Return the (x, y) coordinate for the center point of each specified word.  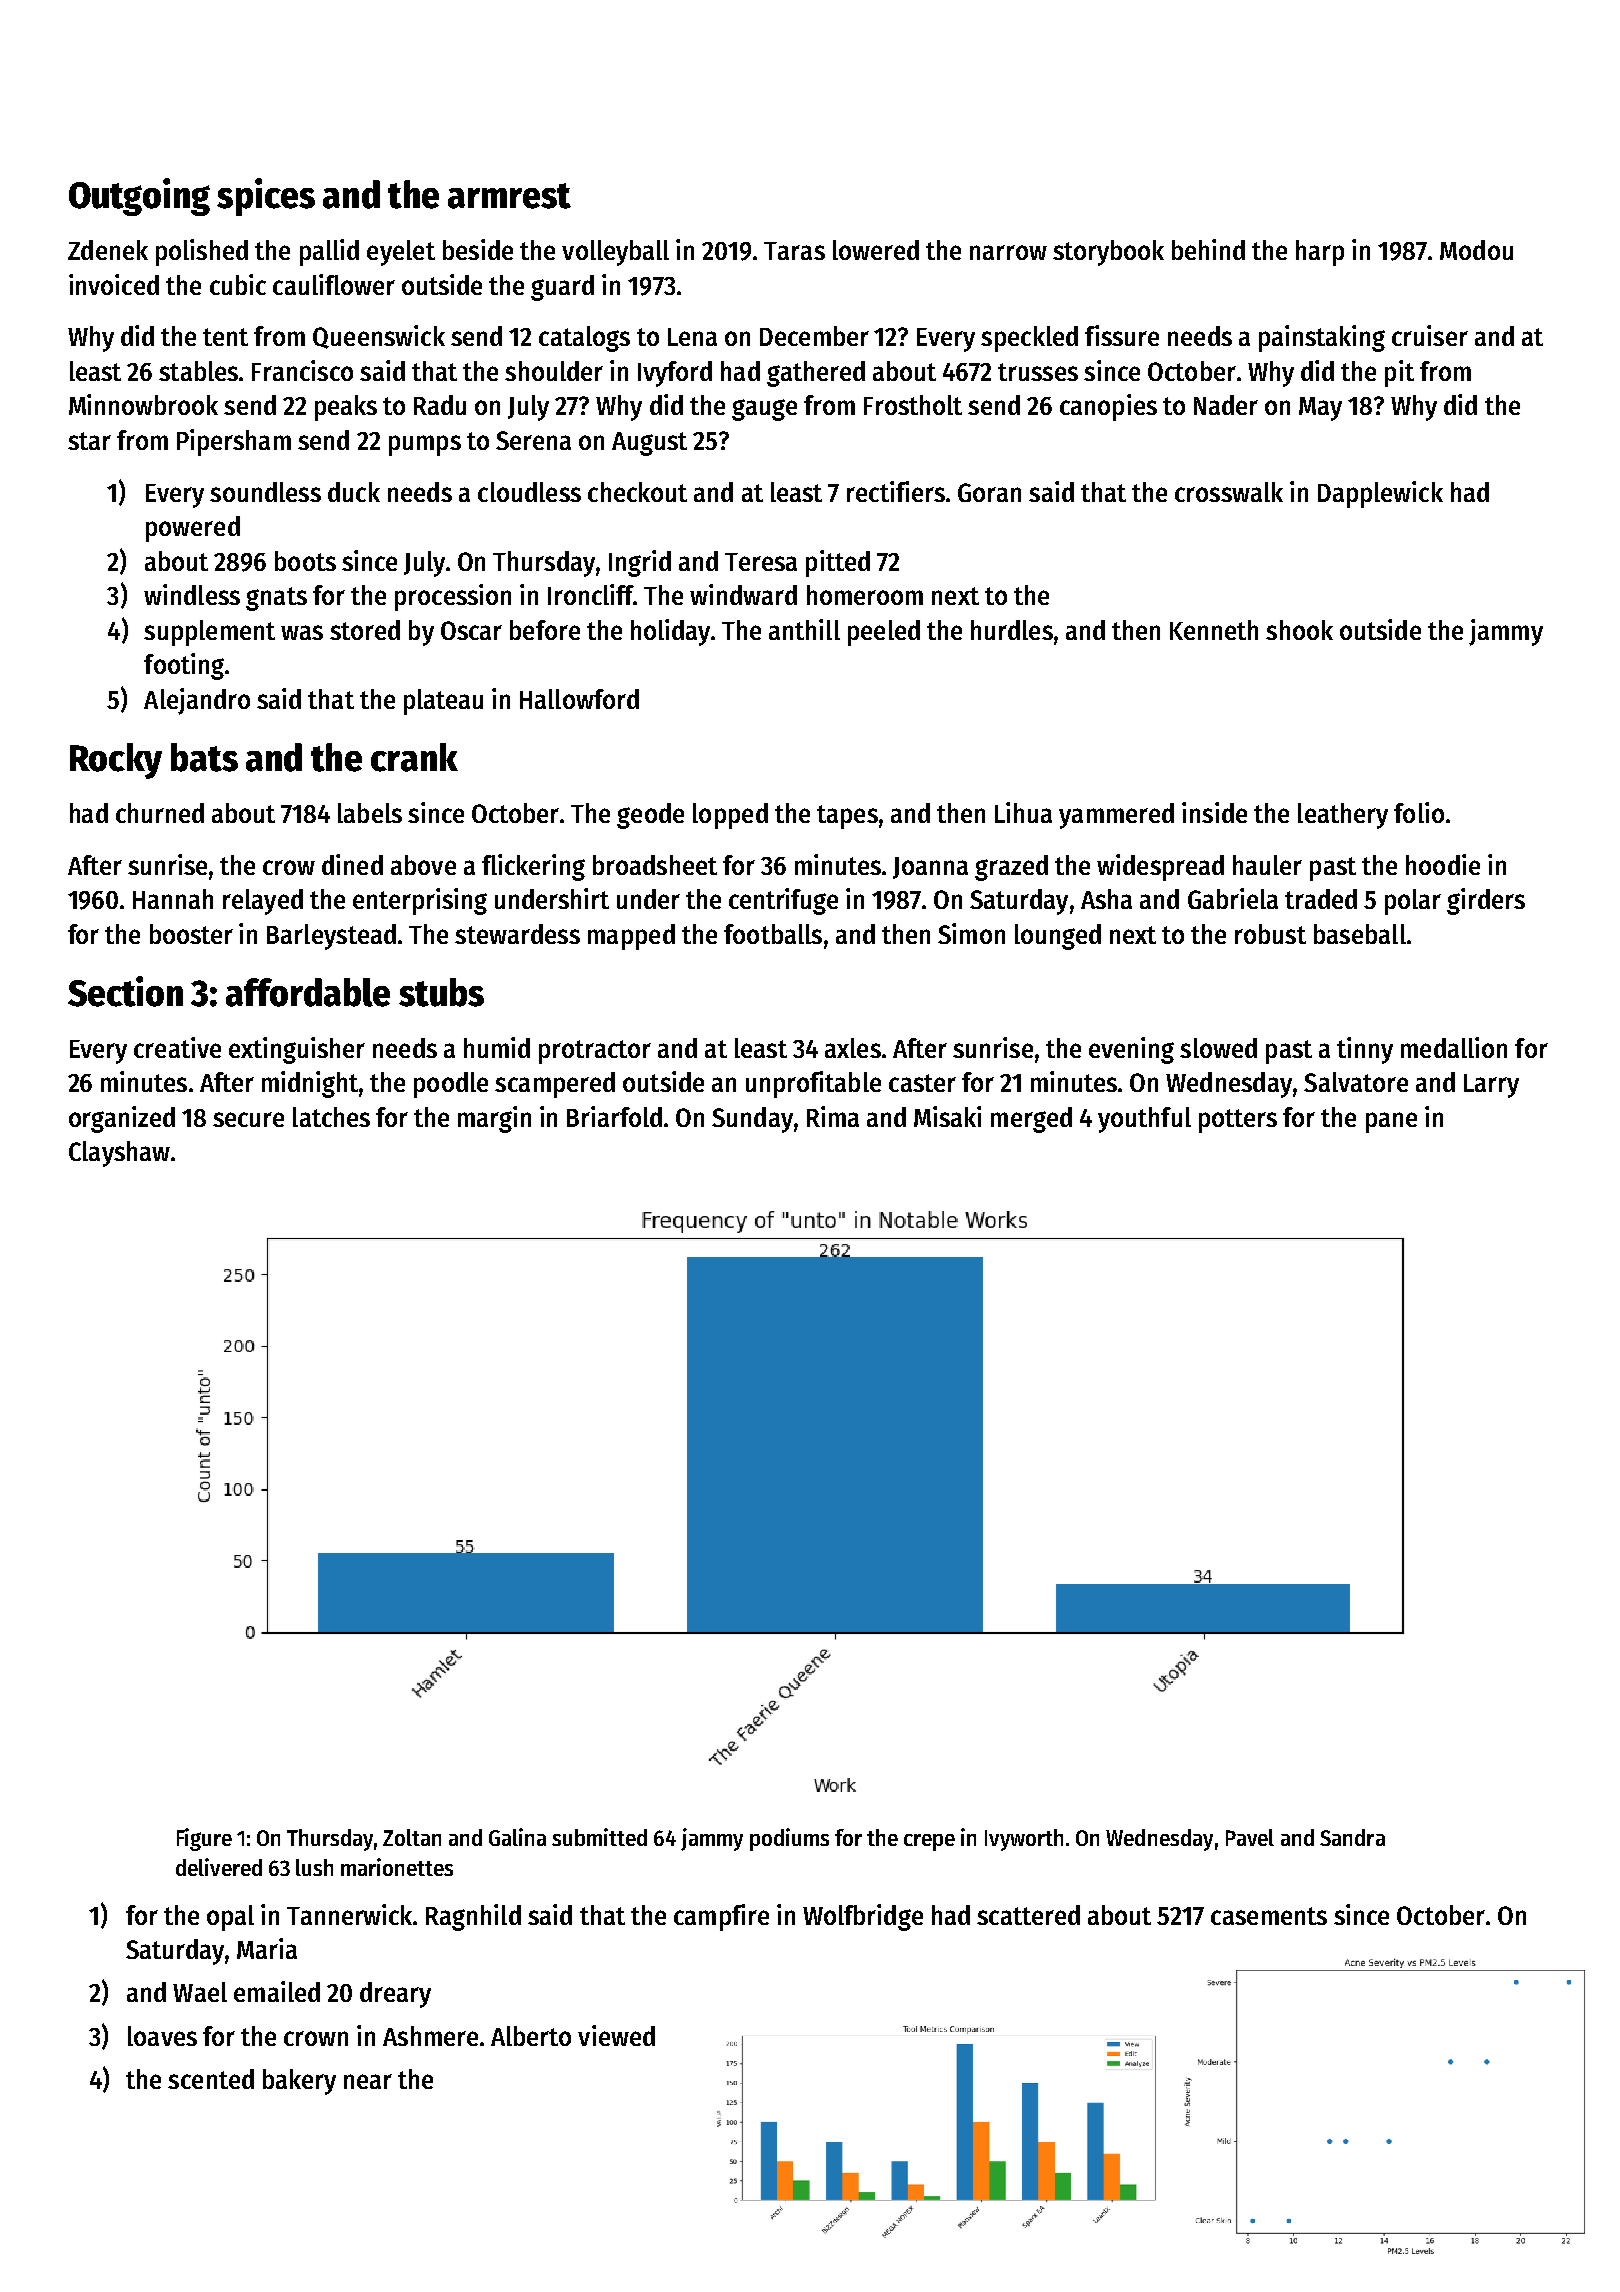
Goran (989, 492)
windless (192, 594)
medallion (1454, 1047)
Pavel (1250, 1837)
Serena (533, 440)
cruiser (1430, 335)
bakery (299, 2082)
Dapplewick (1380, 494)
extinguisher (297, 1050)
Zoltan (412, 1837)
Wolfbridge (863, 1917)
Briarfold (614, 1116)
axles (853, 1048)
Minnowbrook (143, 404)
